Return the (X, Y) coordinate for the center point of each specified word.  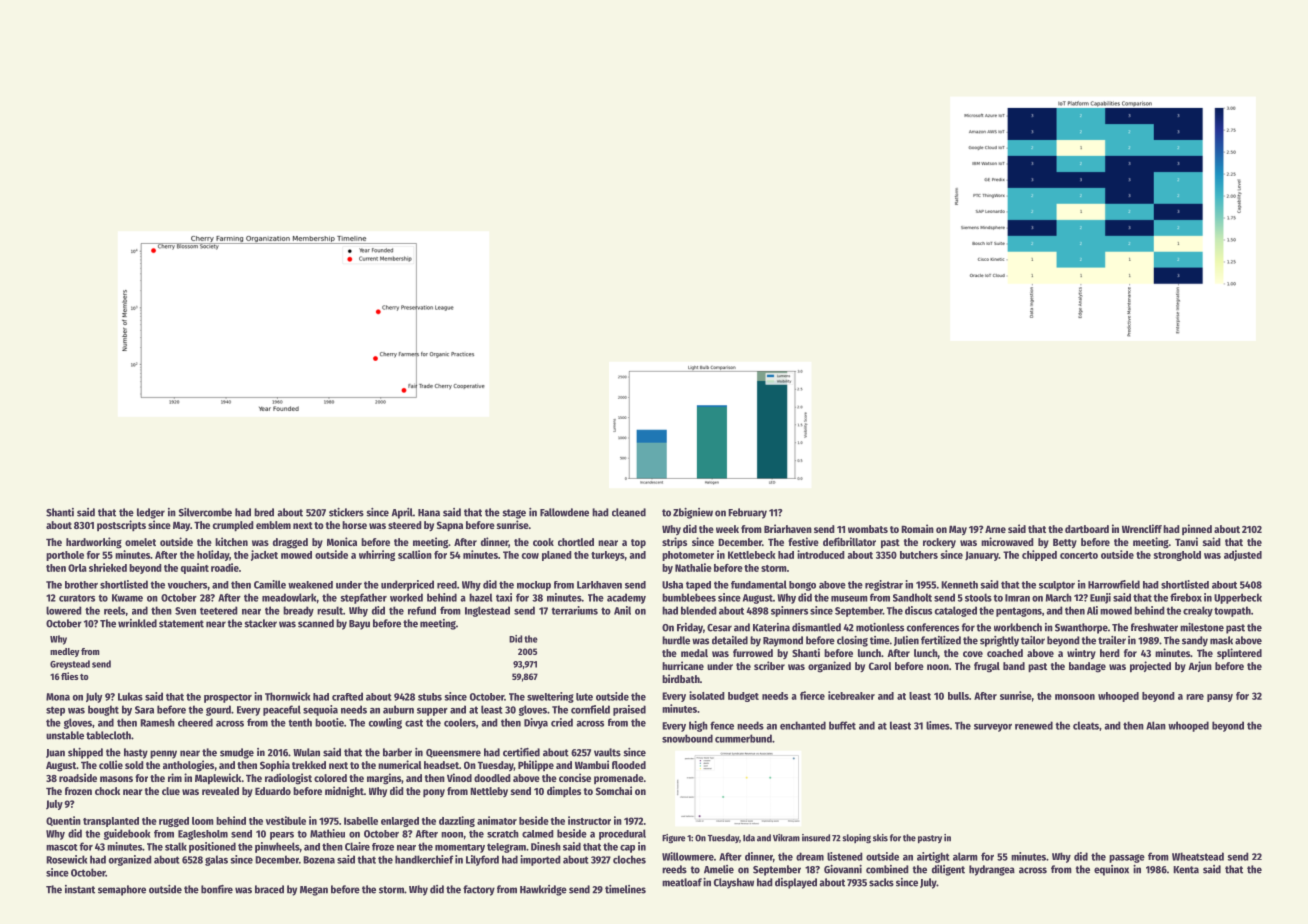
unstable (65, 735)
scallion (415, 554)
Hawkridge (543, 890)
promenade (619, 779)
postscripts (121, 525)
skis (880, 838)
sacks (881, 882)
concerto (1079, 555)
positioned (212, 847)
